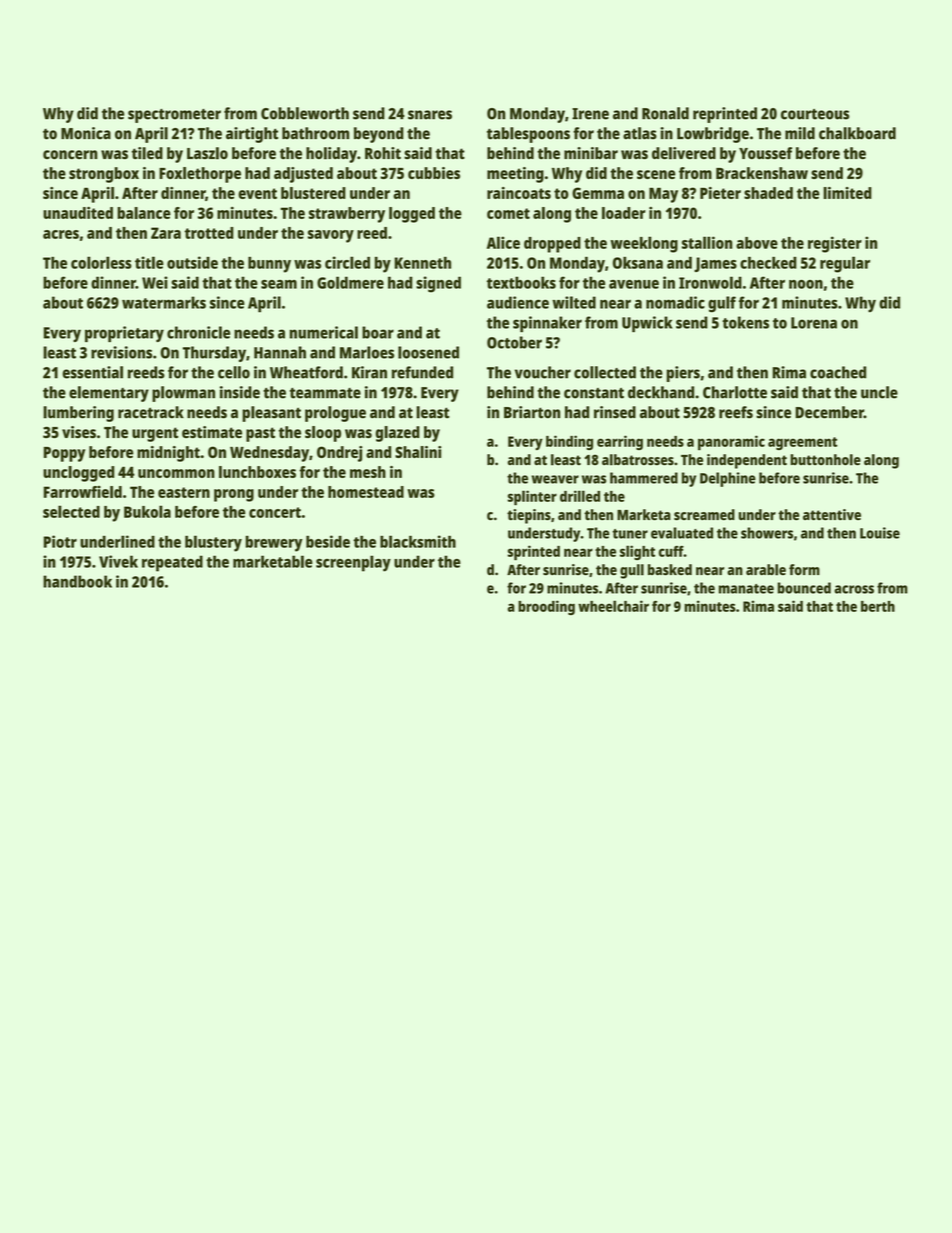  I want to click on repeated, so click(172, 563).
